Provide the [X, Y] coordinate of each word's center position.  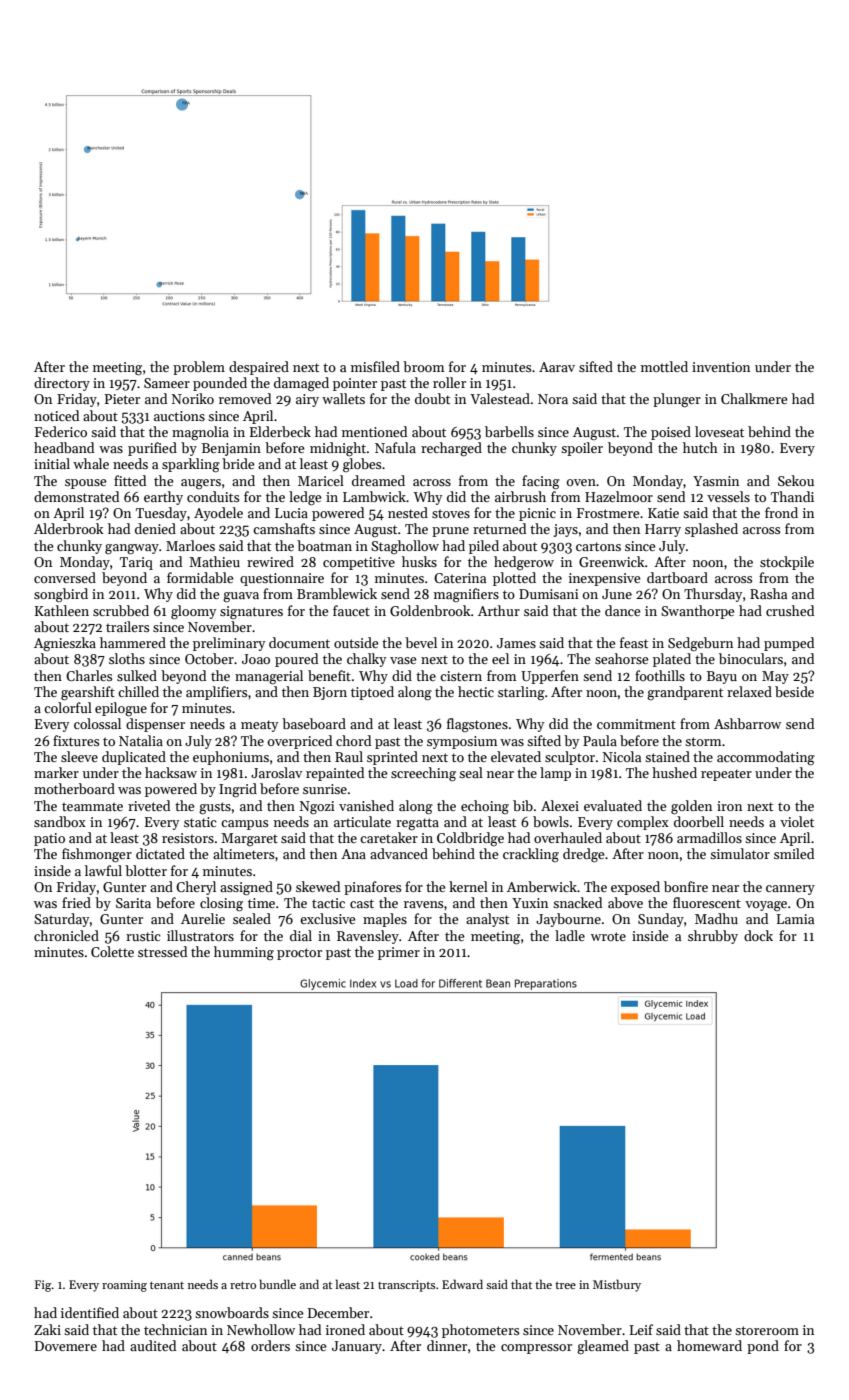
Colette [112, 951]
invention [721, 367]
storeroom [767, 1330]
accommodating [766, 758]
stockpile [787, 563]
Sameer [167, 383]
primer [399, 953]
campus [244, 825]
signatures [251, 612]
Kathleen [62, 610]
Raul [349, 756]
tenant [167, 1285]
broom [423, 366]
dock [758, 935]
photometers [480, 1331]
